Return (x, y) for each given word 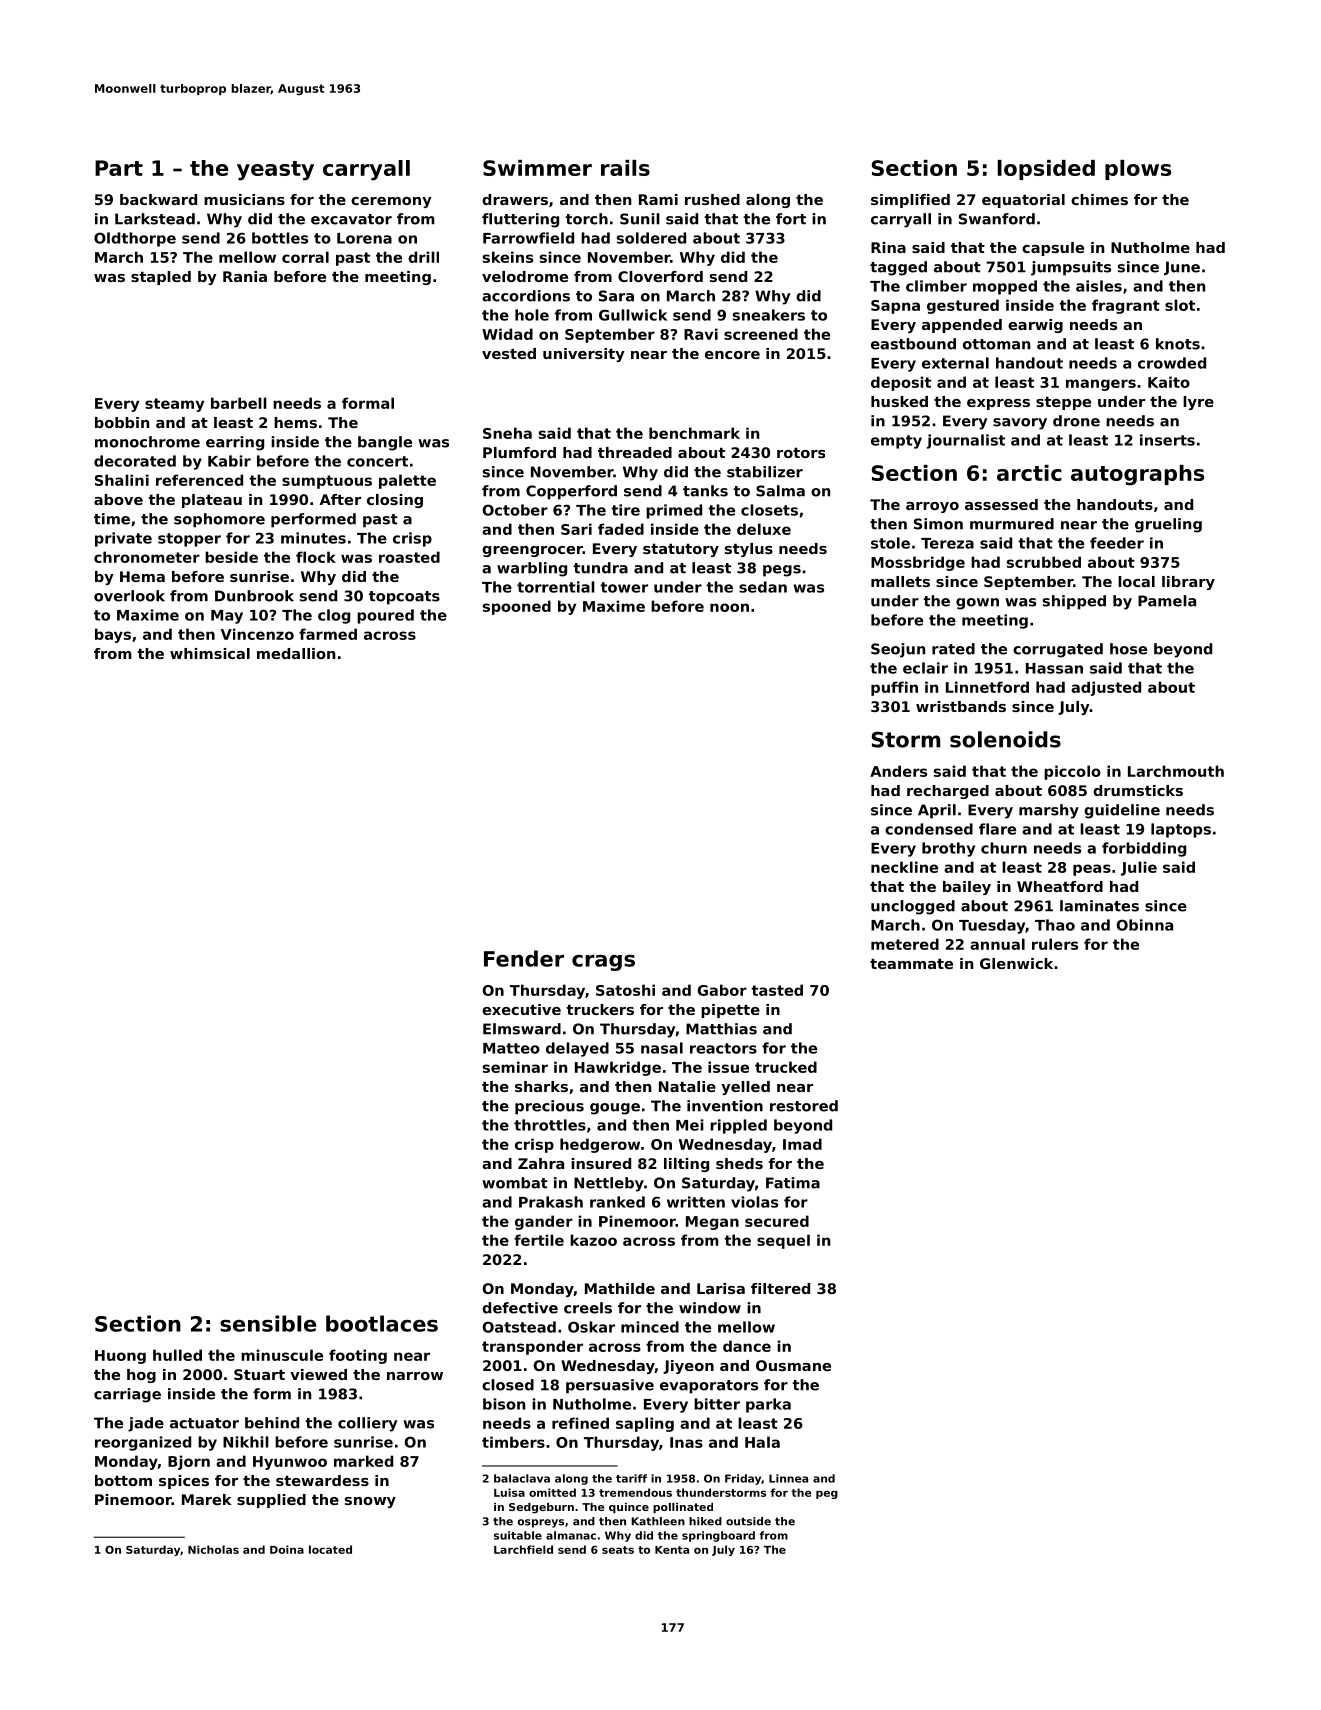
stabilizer (765, 472)
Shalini (122, 480)
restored (804, 1106)
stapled (161, 278)
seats (618, 1550)
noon (729, 607)
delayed (577, 1049)
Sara (616, 296)
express (998, 404)
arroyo (932, 507)
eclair (925, 668)
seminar (515, 1067)
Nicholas (213, 1549)
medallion (296, 653)
